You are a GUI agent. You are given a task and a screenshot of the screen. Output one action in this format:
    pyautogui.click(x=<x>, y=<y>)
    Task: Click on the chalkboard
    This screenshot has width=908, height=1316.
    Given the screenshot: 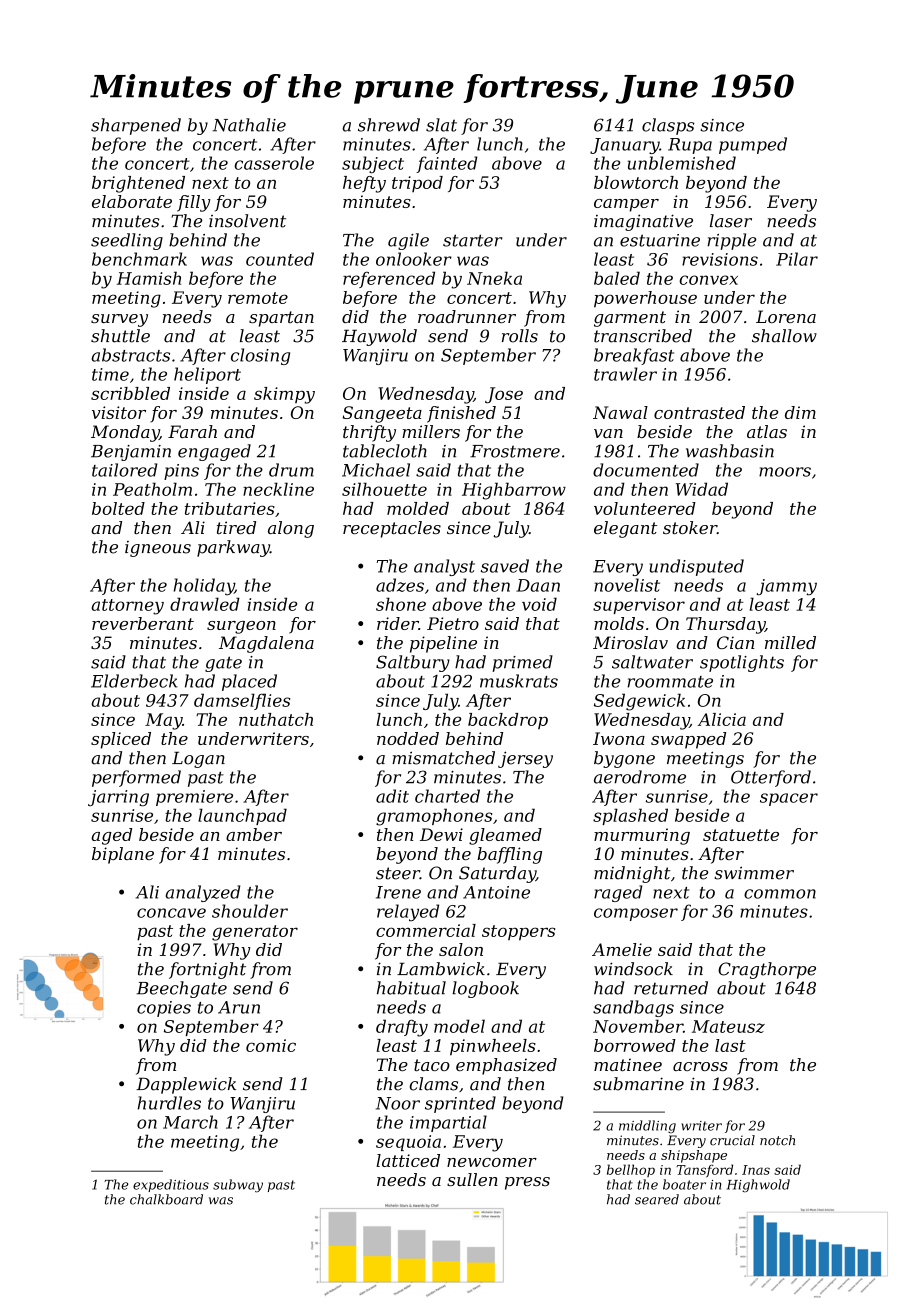 What is the action you would take?
    pyautogui.click(x=166, y=1199)
